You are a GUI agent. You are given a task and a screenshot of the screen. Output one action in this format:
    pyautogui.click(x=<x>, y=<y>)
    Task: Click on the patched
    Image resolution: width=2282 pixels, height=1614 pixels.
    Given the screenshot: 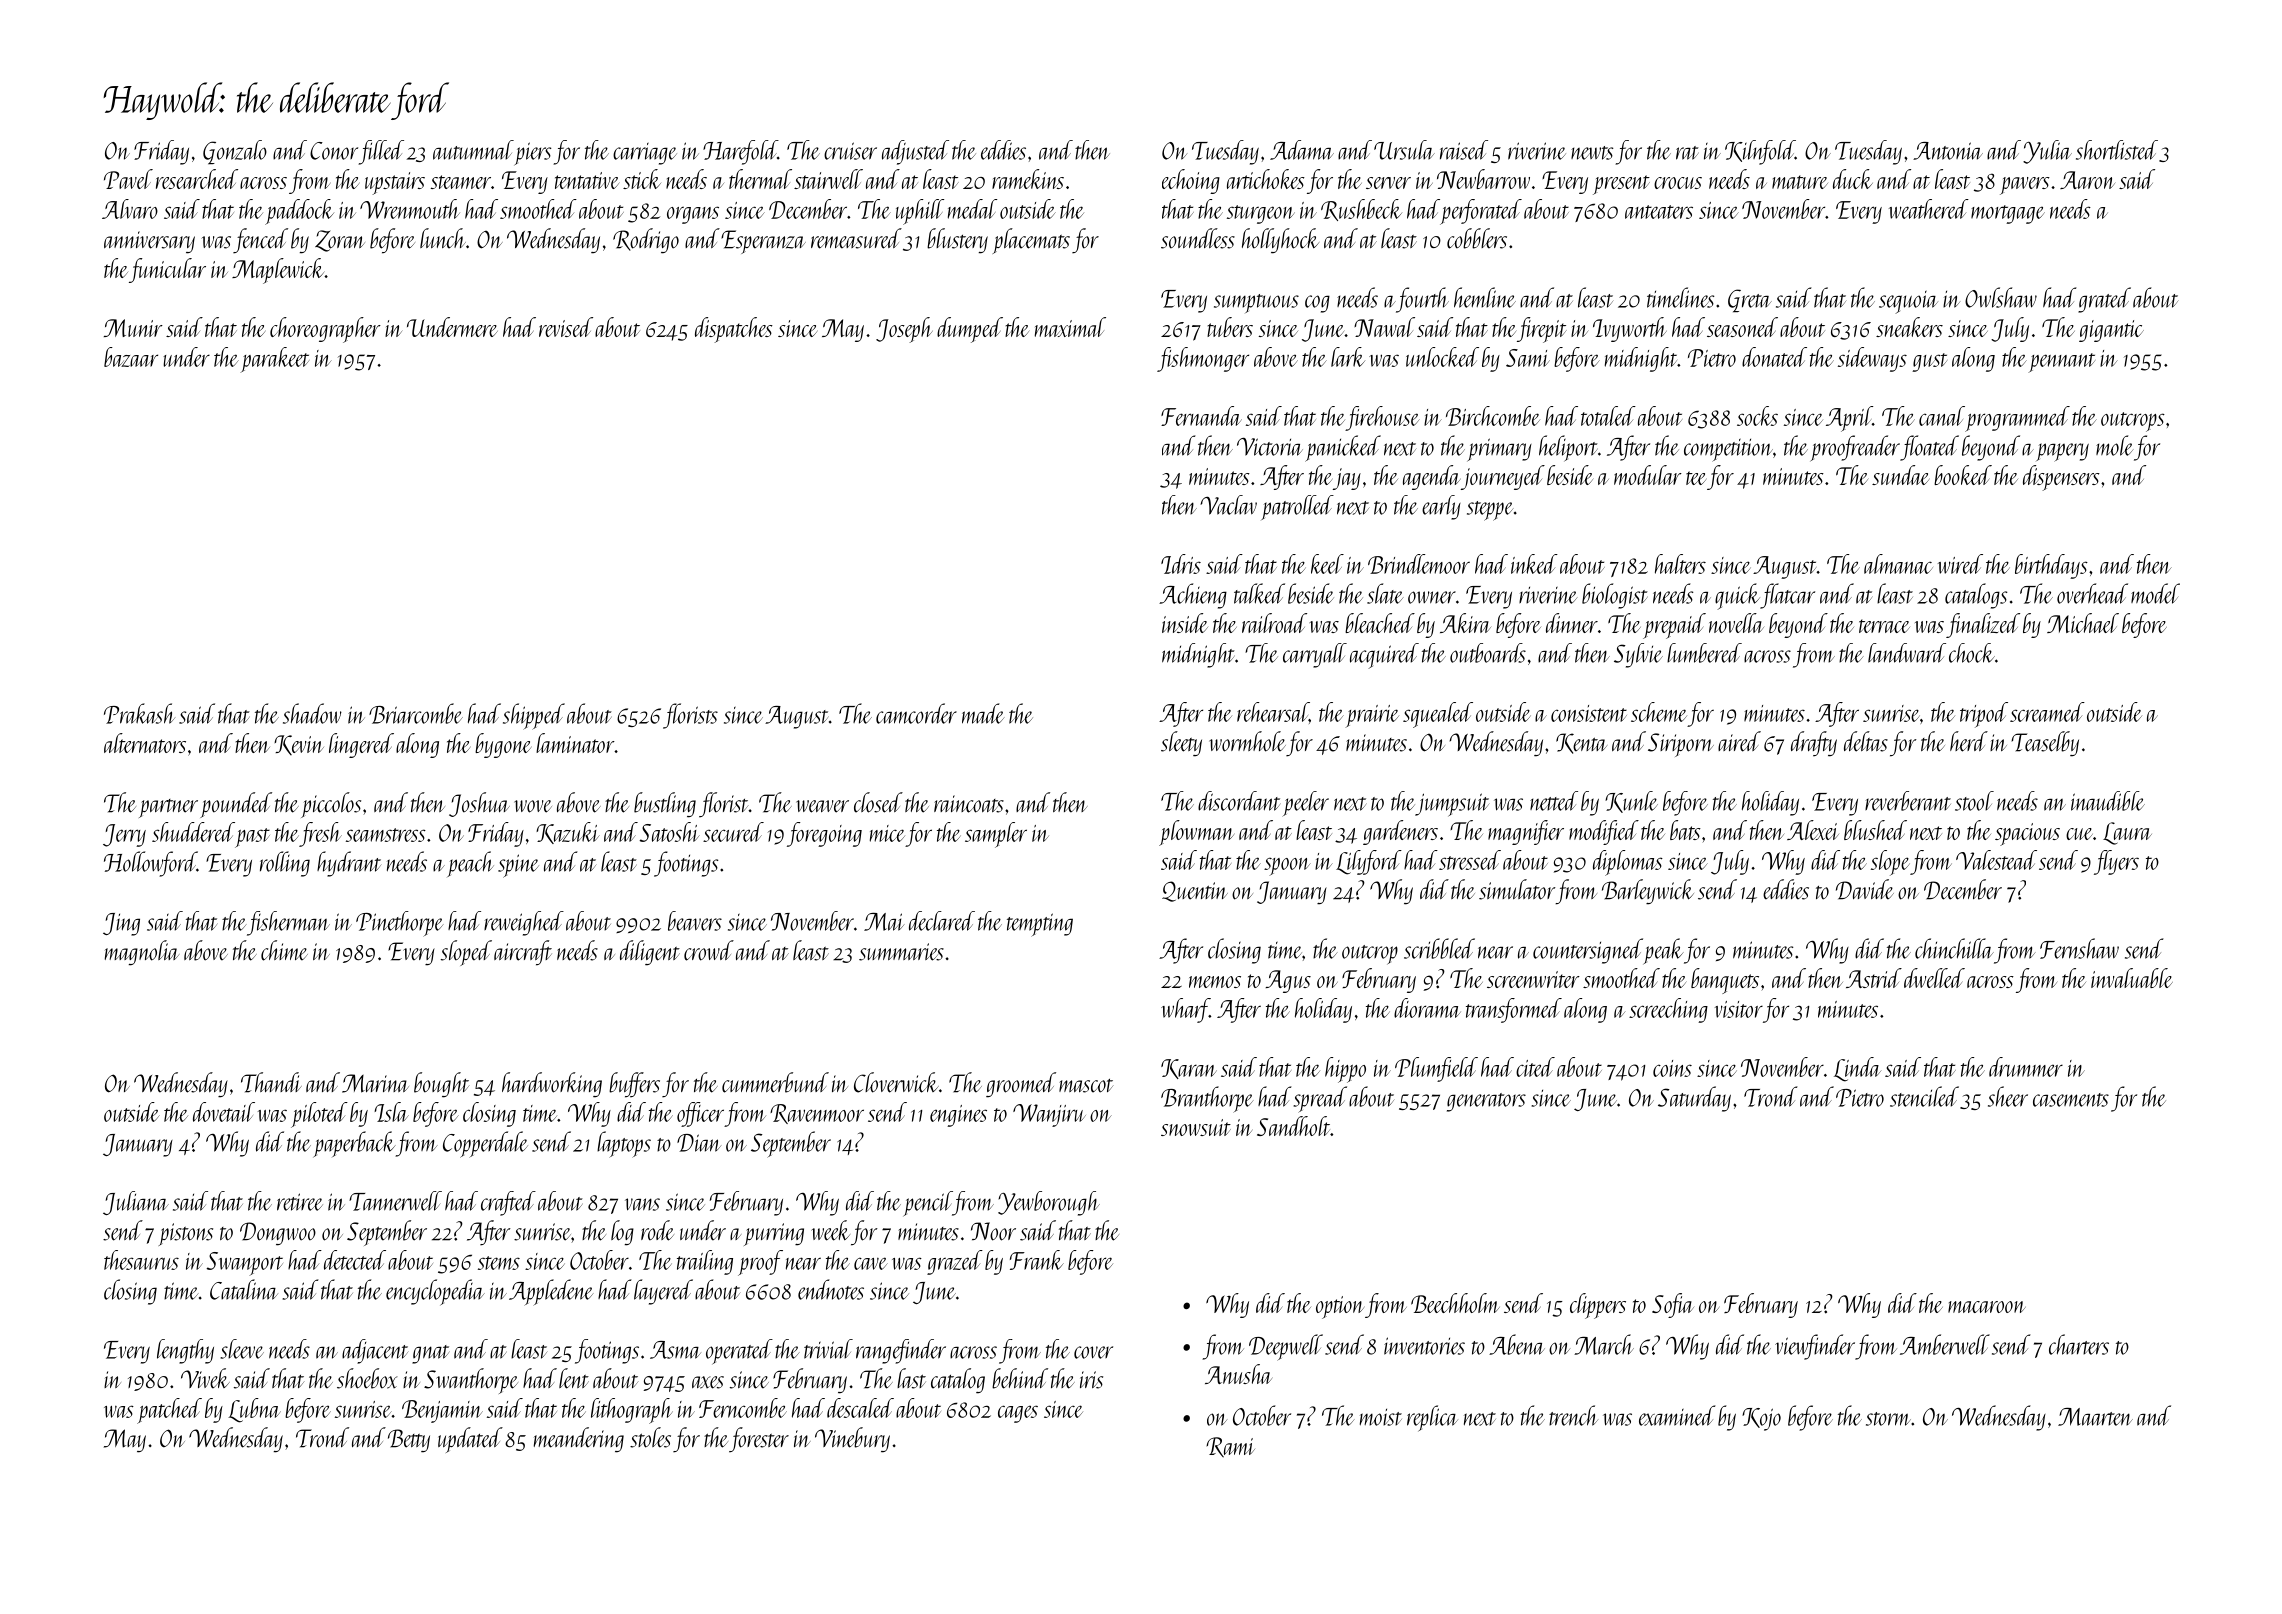 What is the action you would take?
    pyautogui.click(x=169, y=1411)
